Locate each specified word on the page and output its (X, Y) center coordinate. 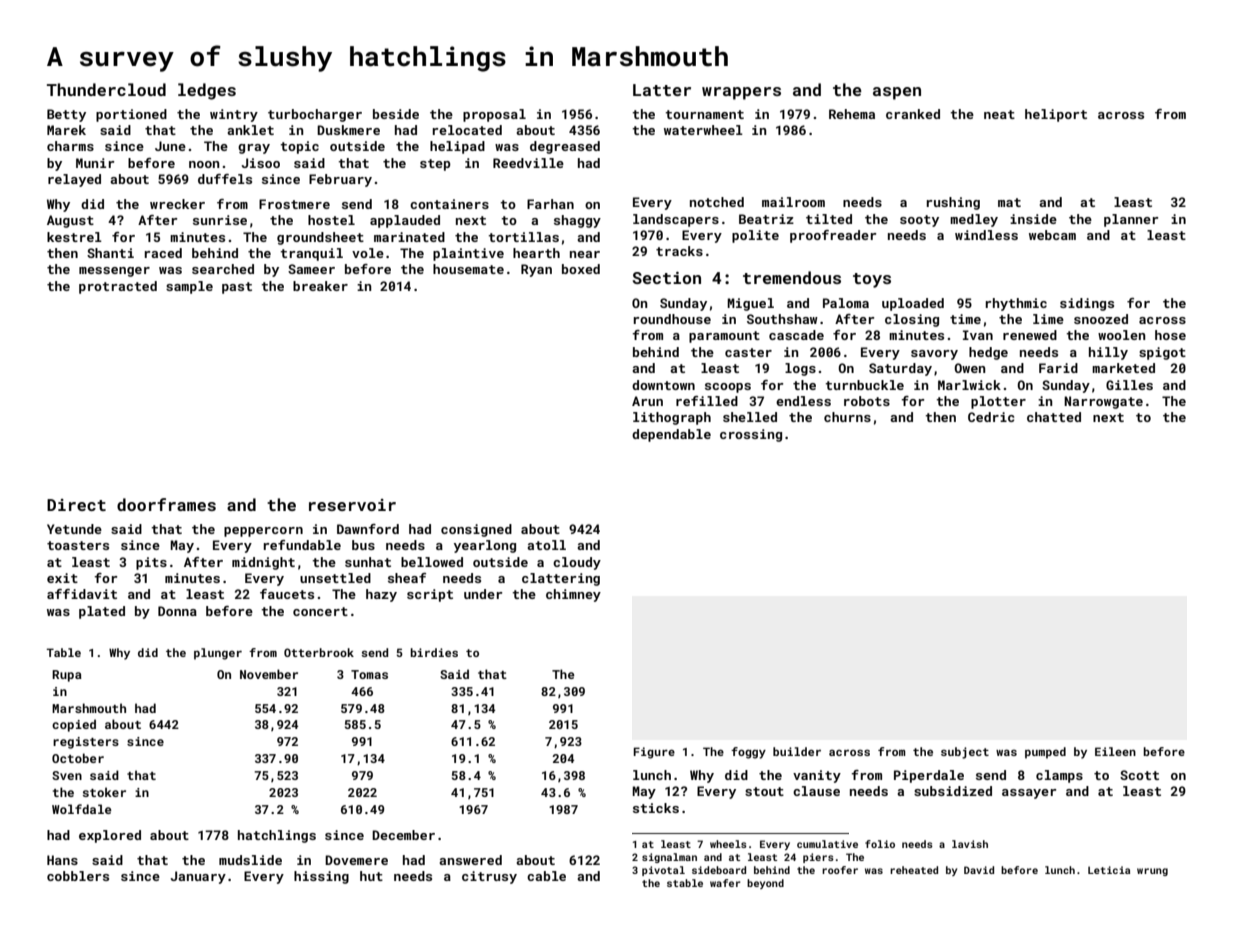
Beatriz (766, 219)
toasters (78, 545)
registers (86, 743)
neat (999, 114)
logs (800, 369)
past (237, 288)
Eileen (1115, 751)
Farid (1058, 368)
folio (880, 844)
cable (546, 876)
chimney (573, 595)
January (198, 877)
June (170, 146)
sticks (656, 808)
